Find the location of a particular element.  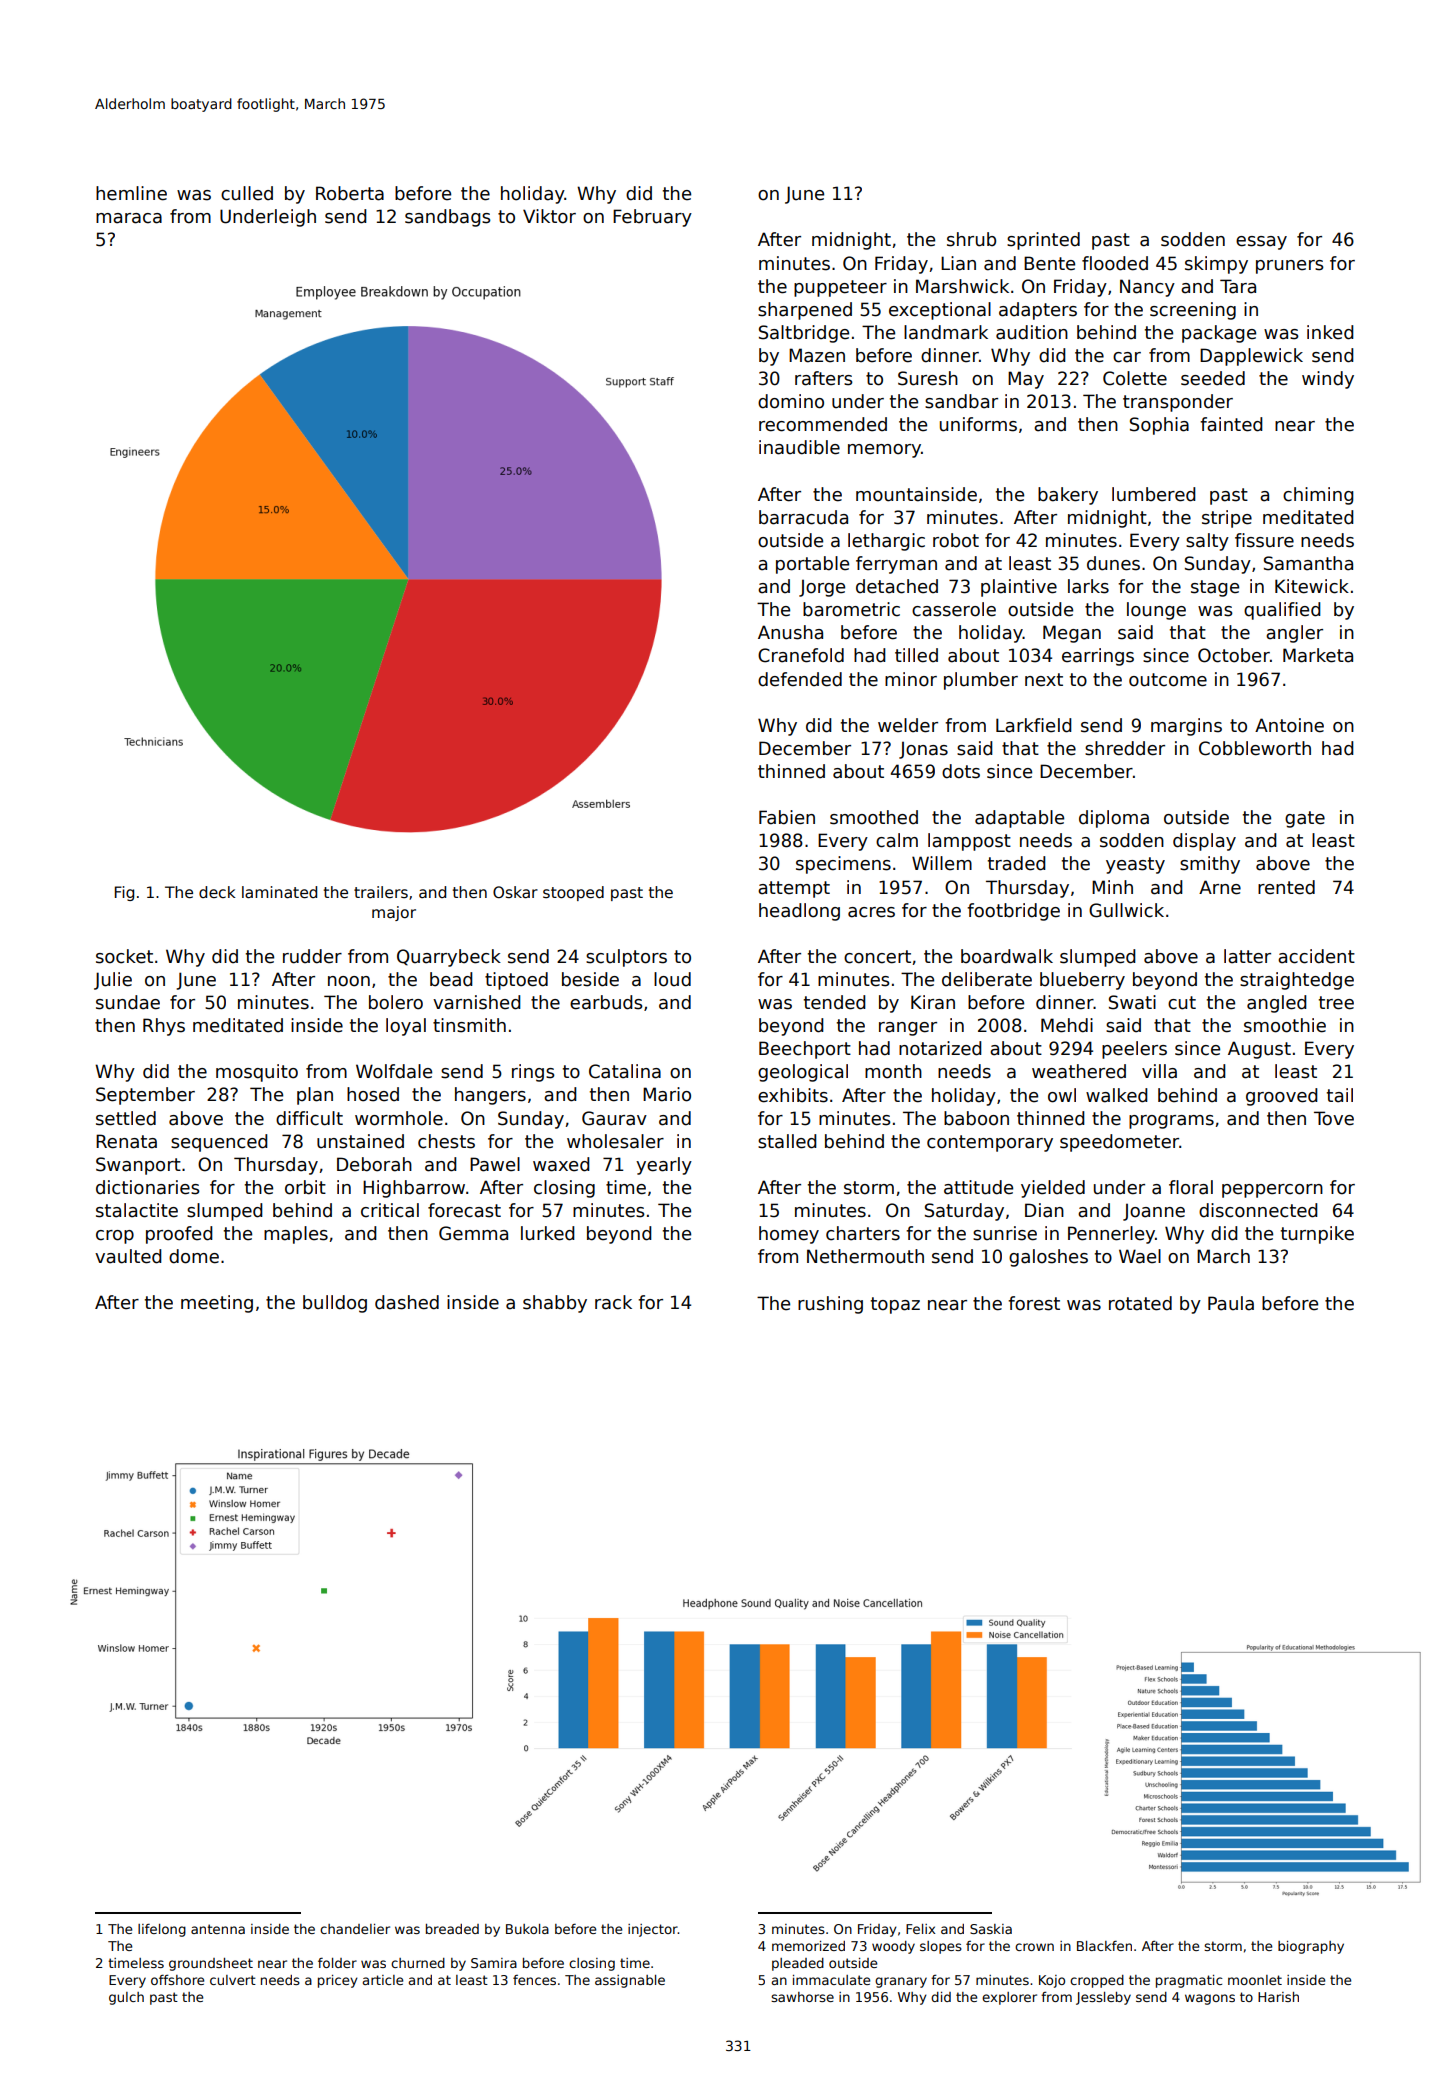

article is located at coordinates (383, 1980).
